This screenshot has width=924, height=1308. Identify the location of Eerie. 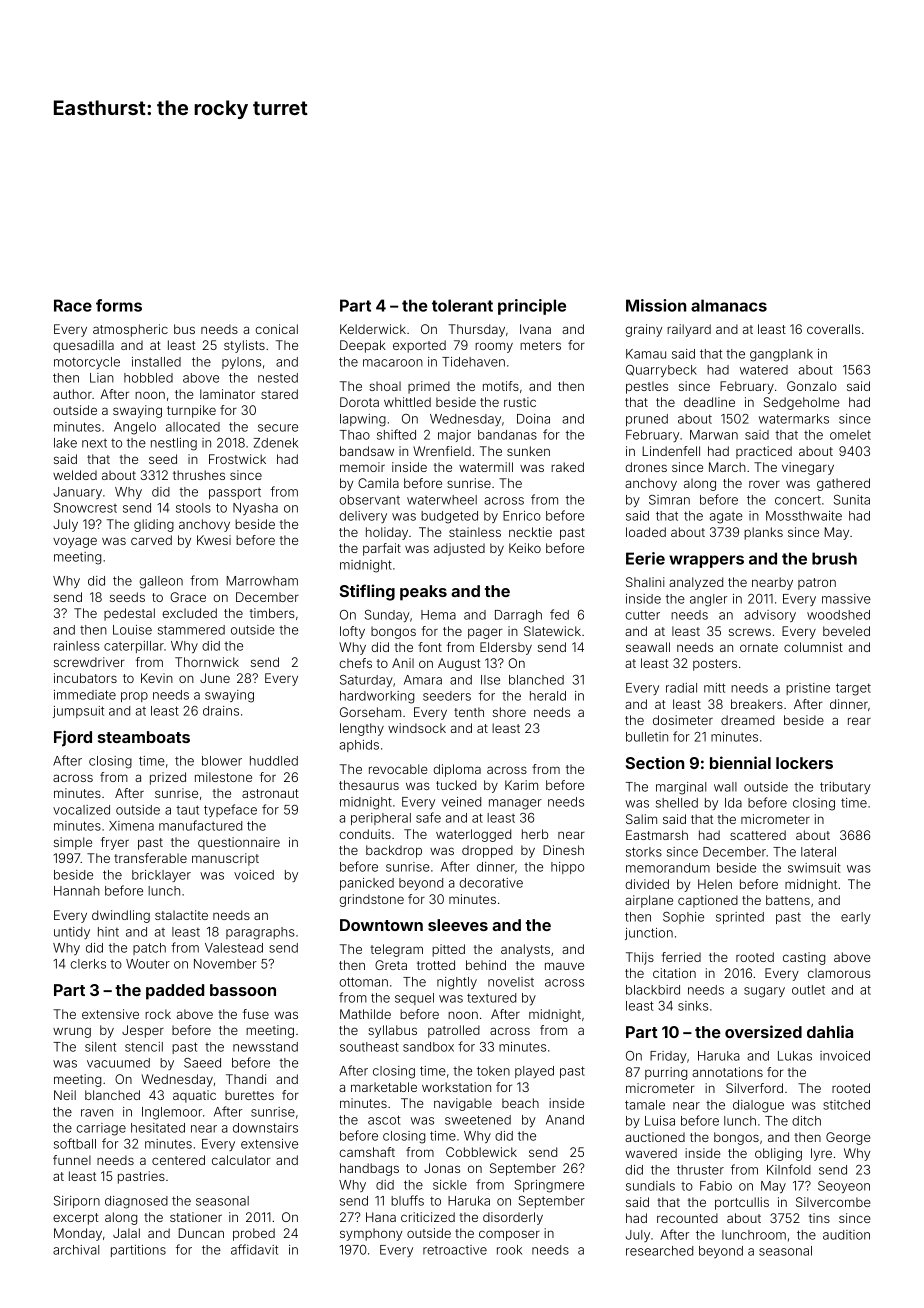
(645, 558).
